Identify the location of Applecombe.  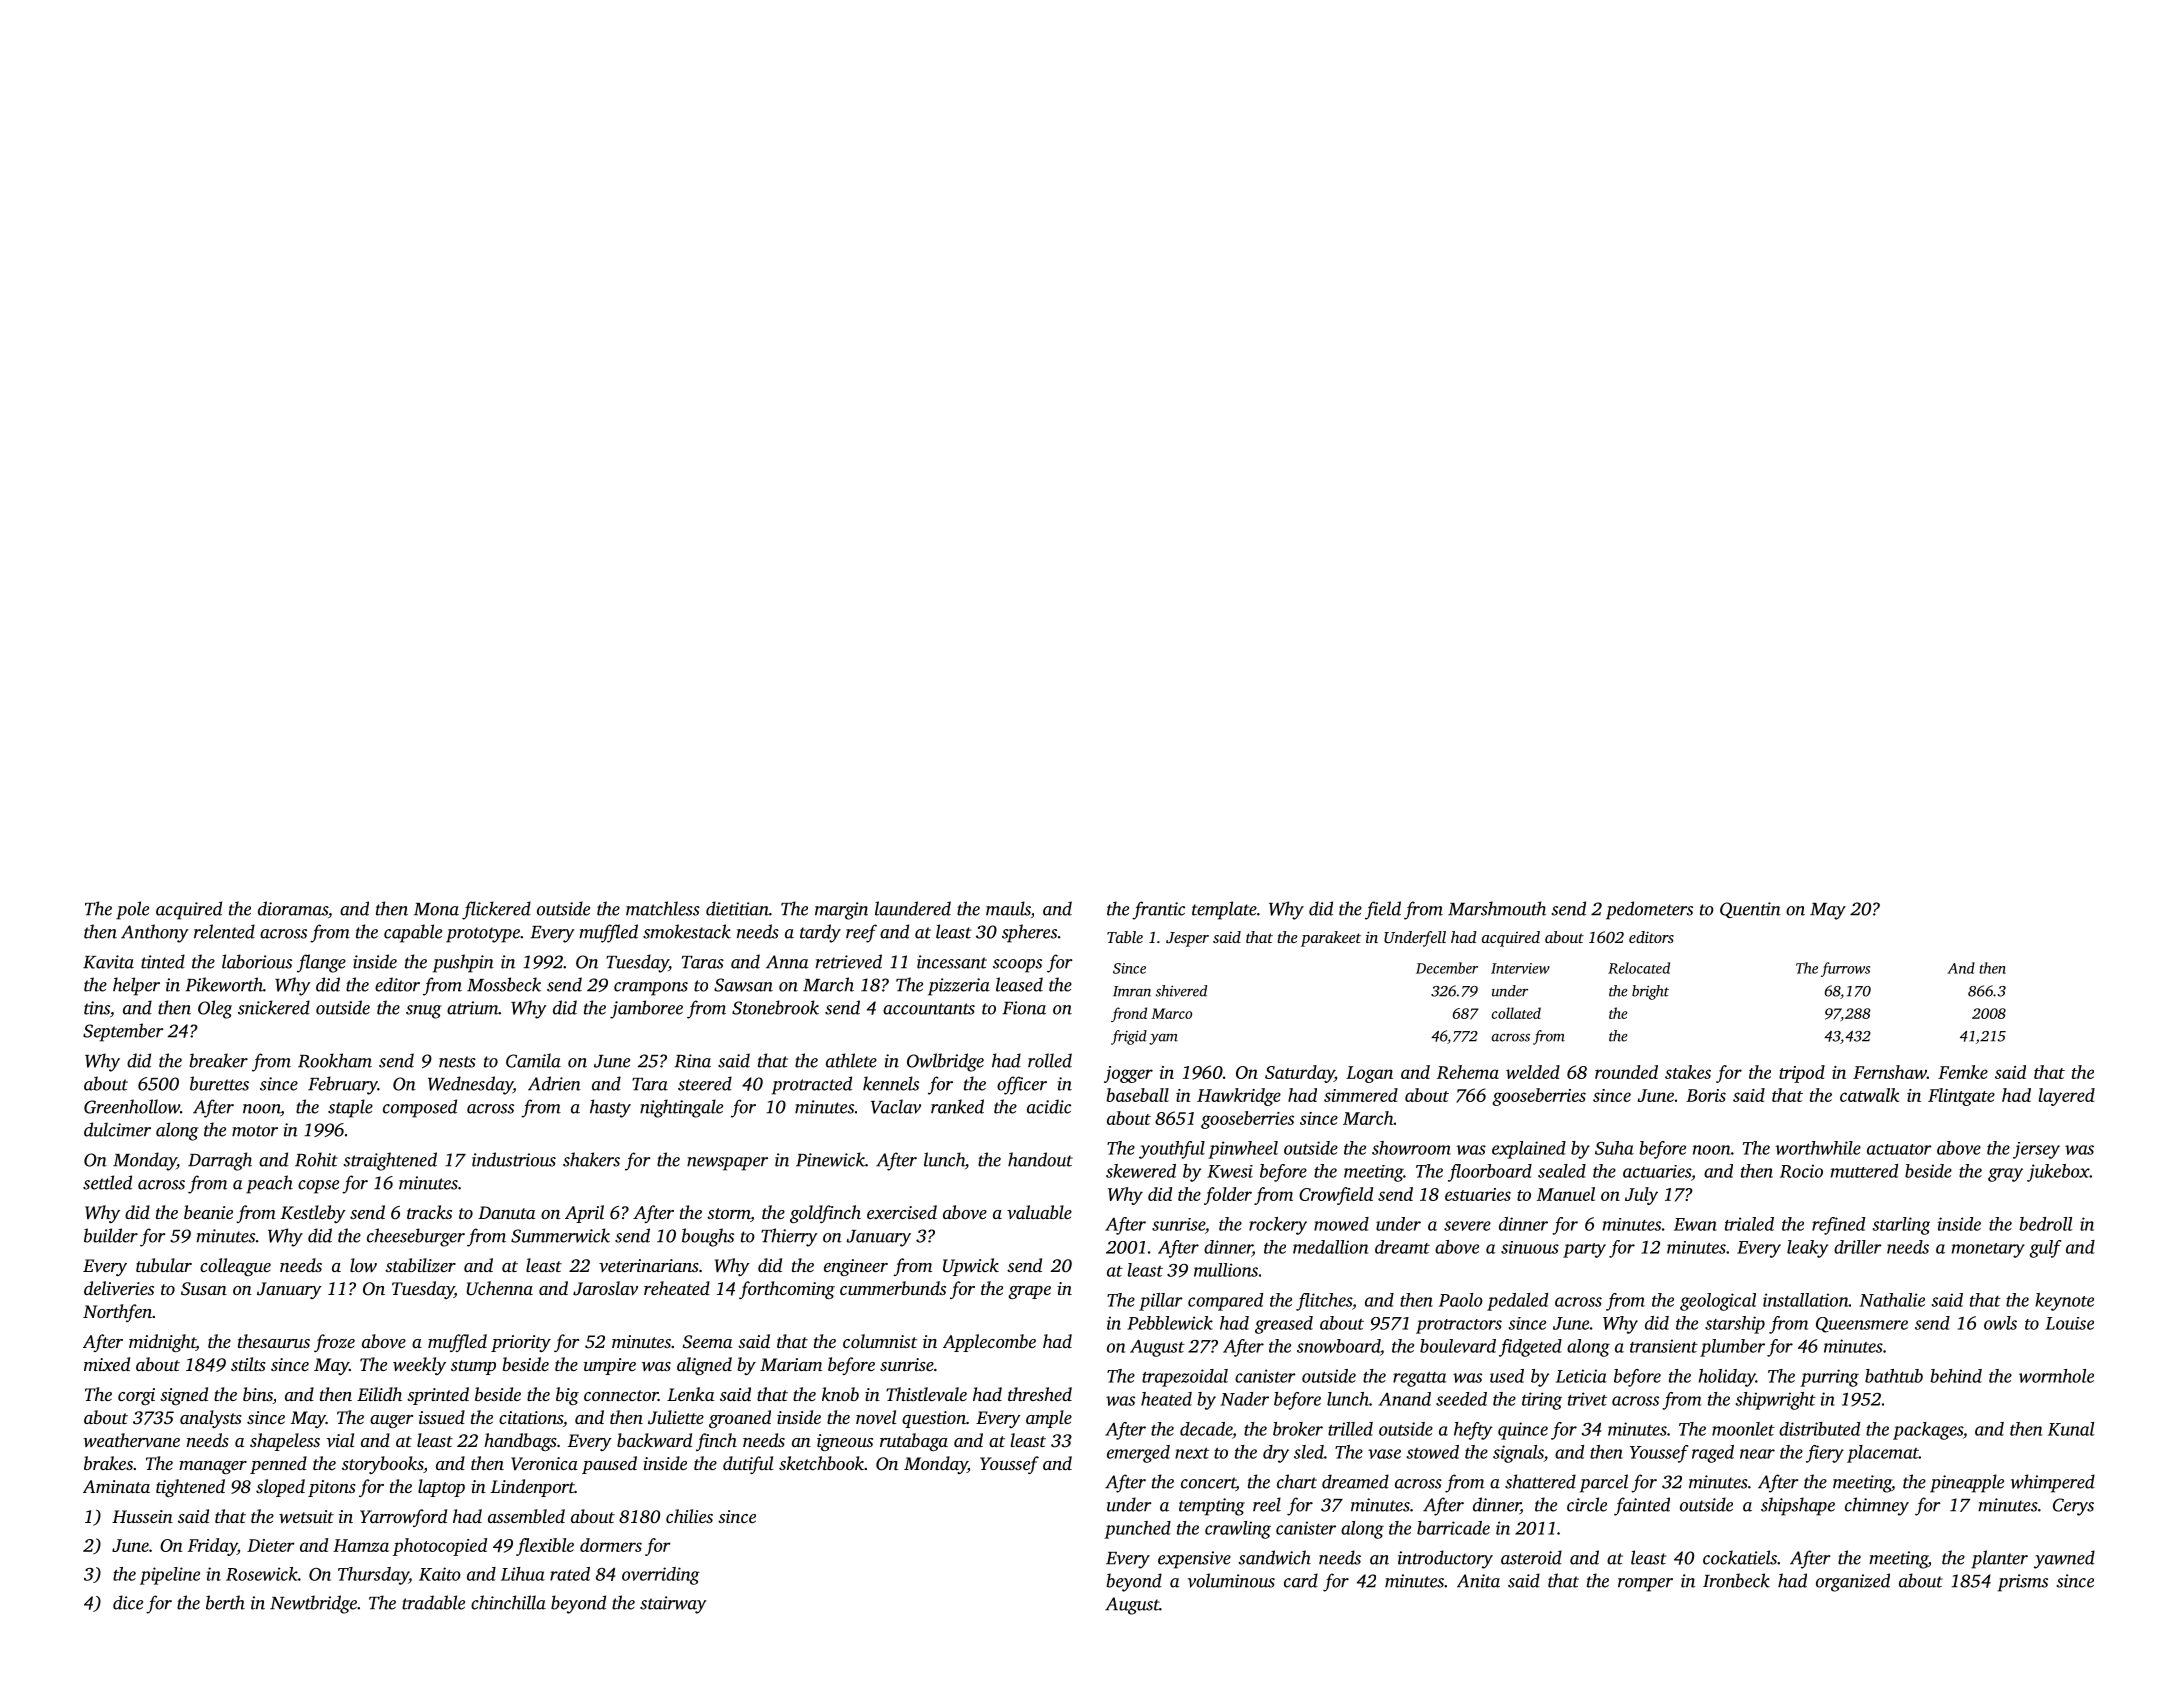
(989, 1343).
